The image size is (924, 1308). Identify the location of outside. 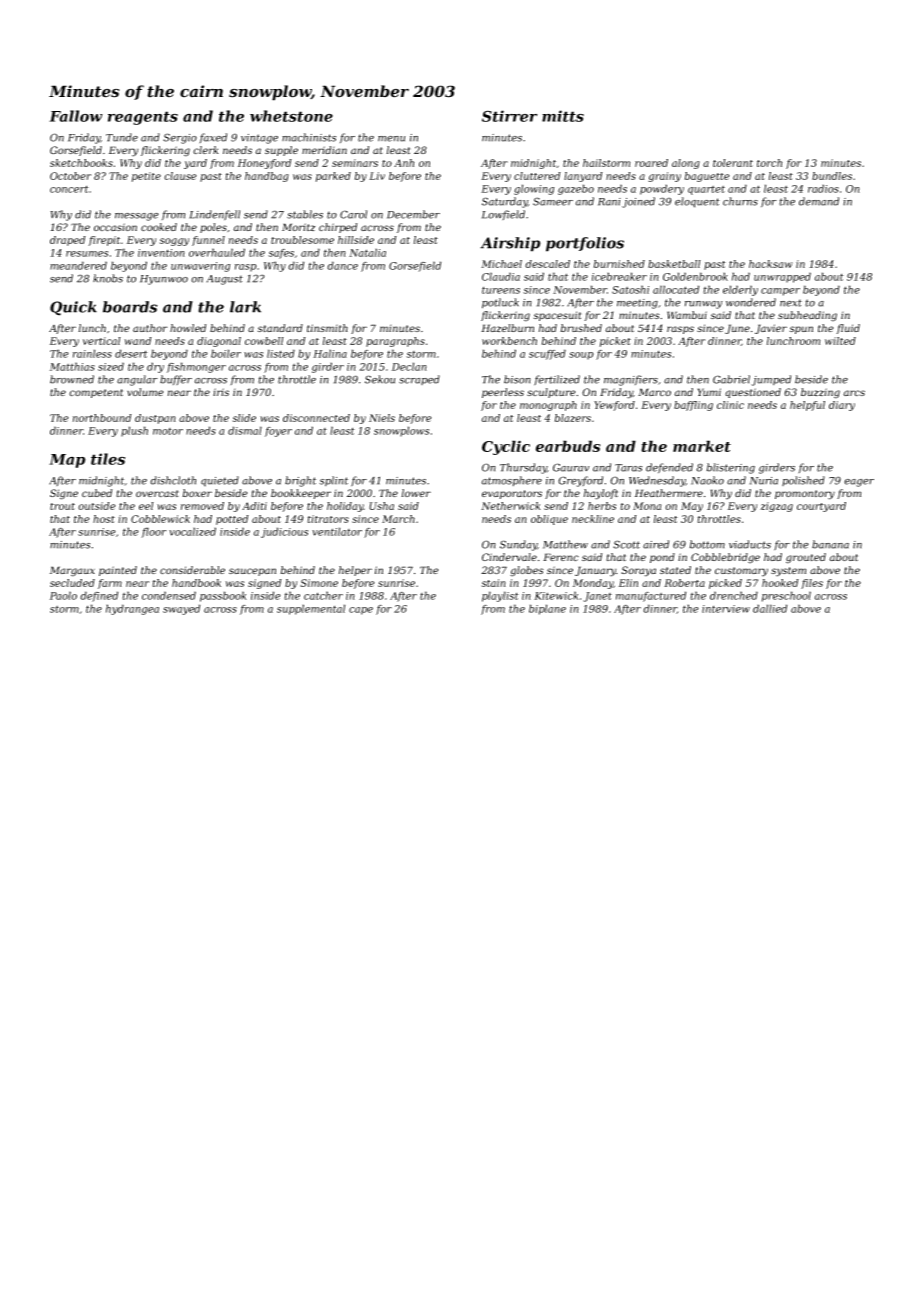
(97, 506).
